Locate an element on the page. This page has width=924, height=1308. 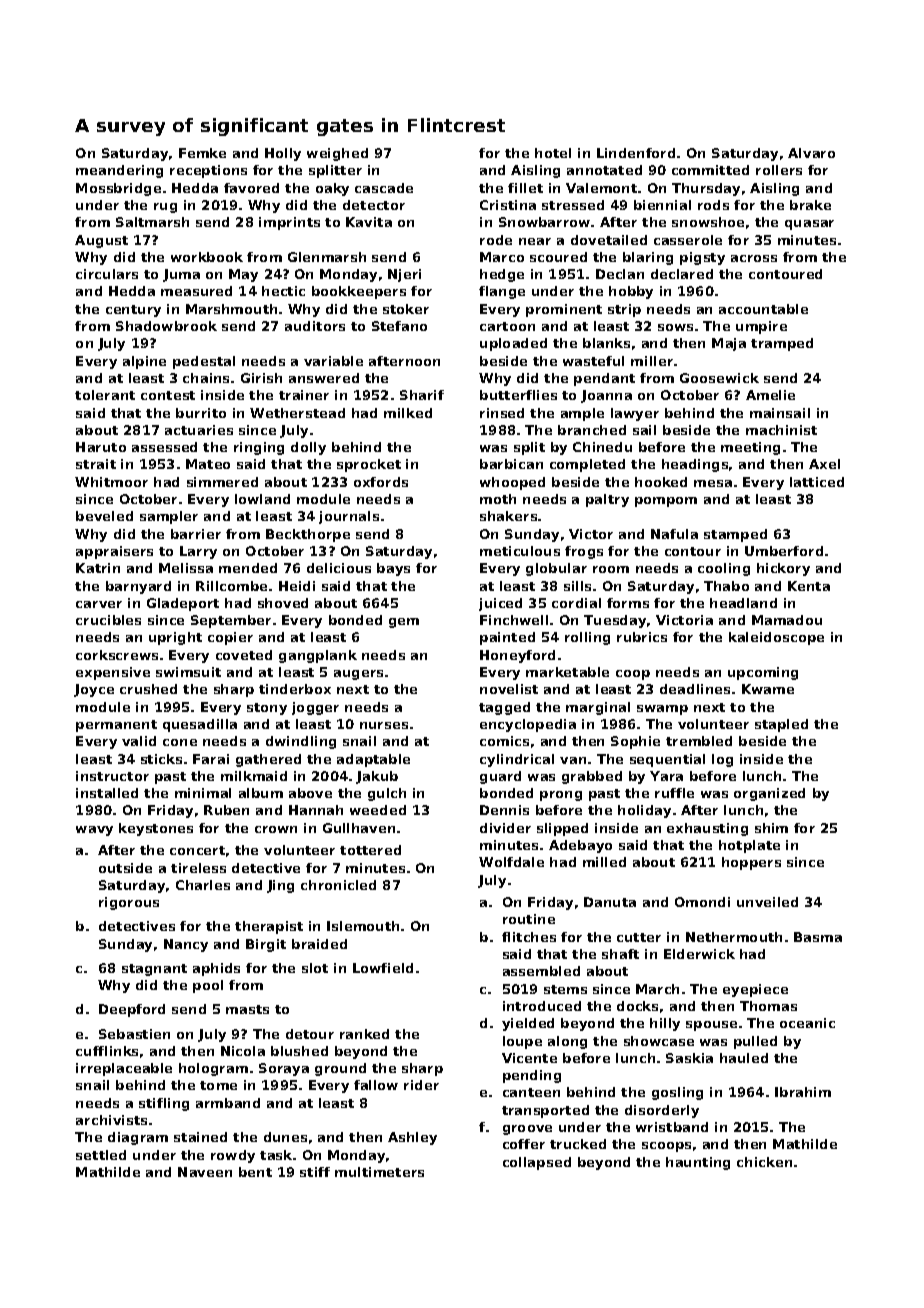
tramped is located at coordinates (782, 344).
